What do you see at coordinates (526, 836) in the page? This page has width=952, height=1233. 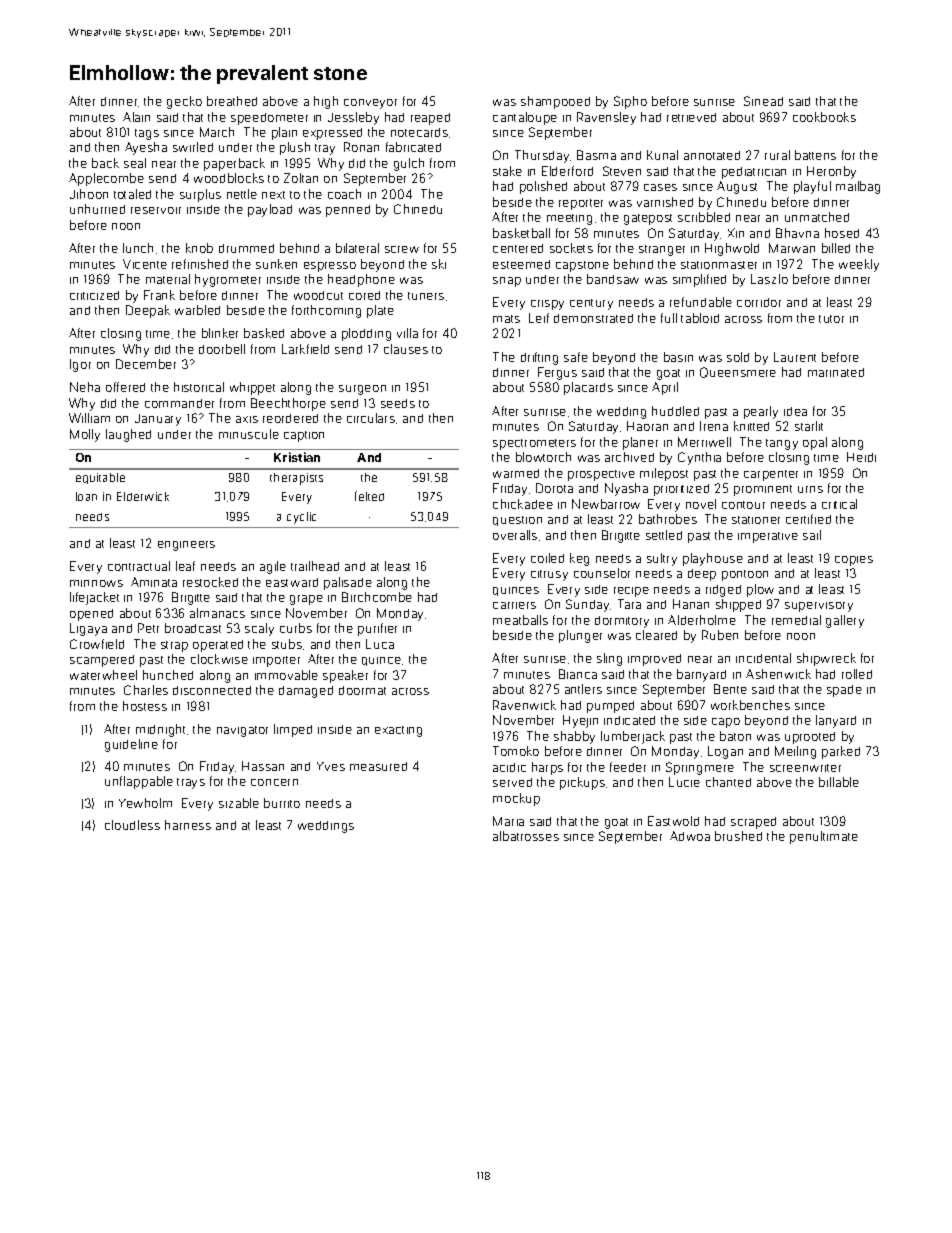 I see `albatrosses` at bounding box center [526, 836].
